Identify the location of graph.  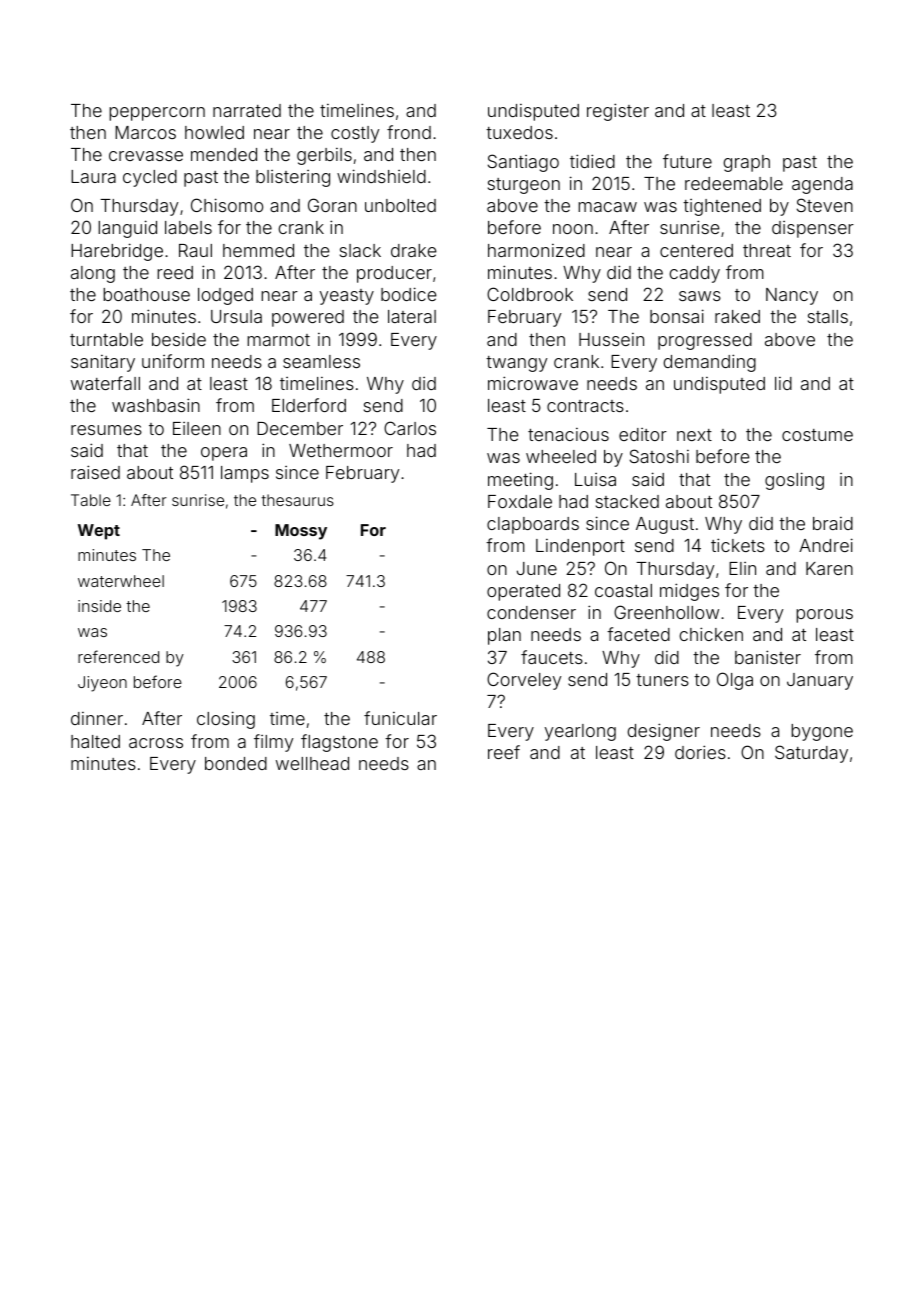
(747, 163).
